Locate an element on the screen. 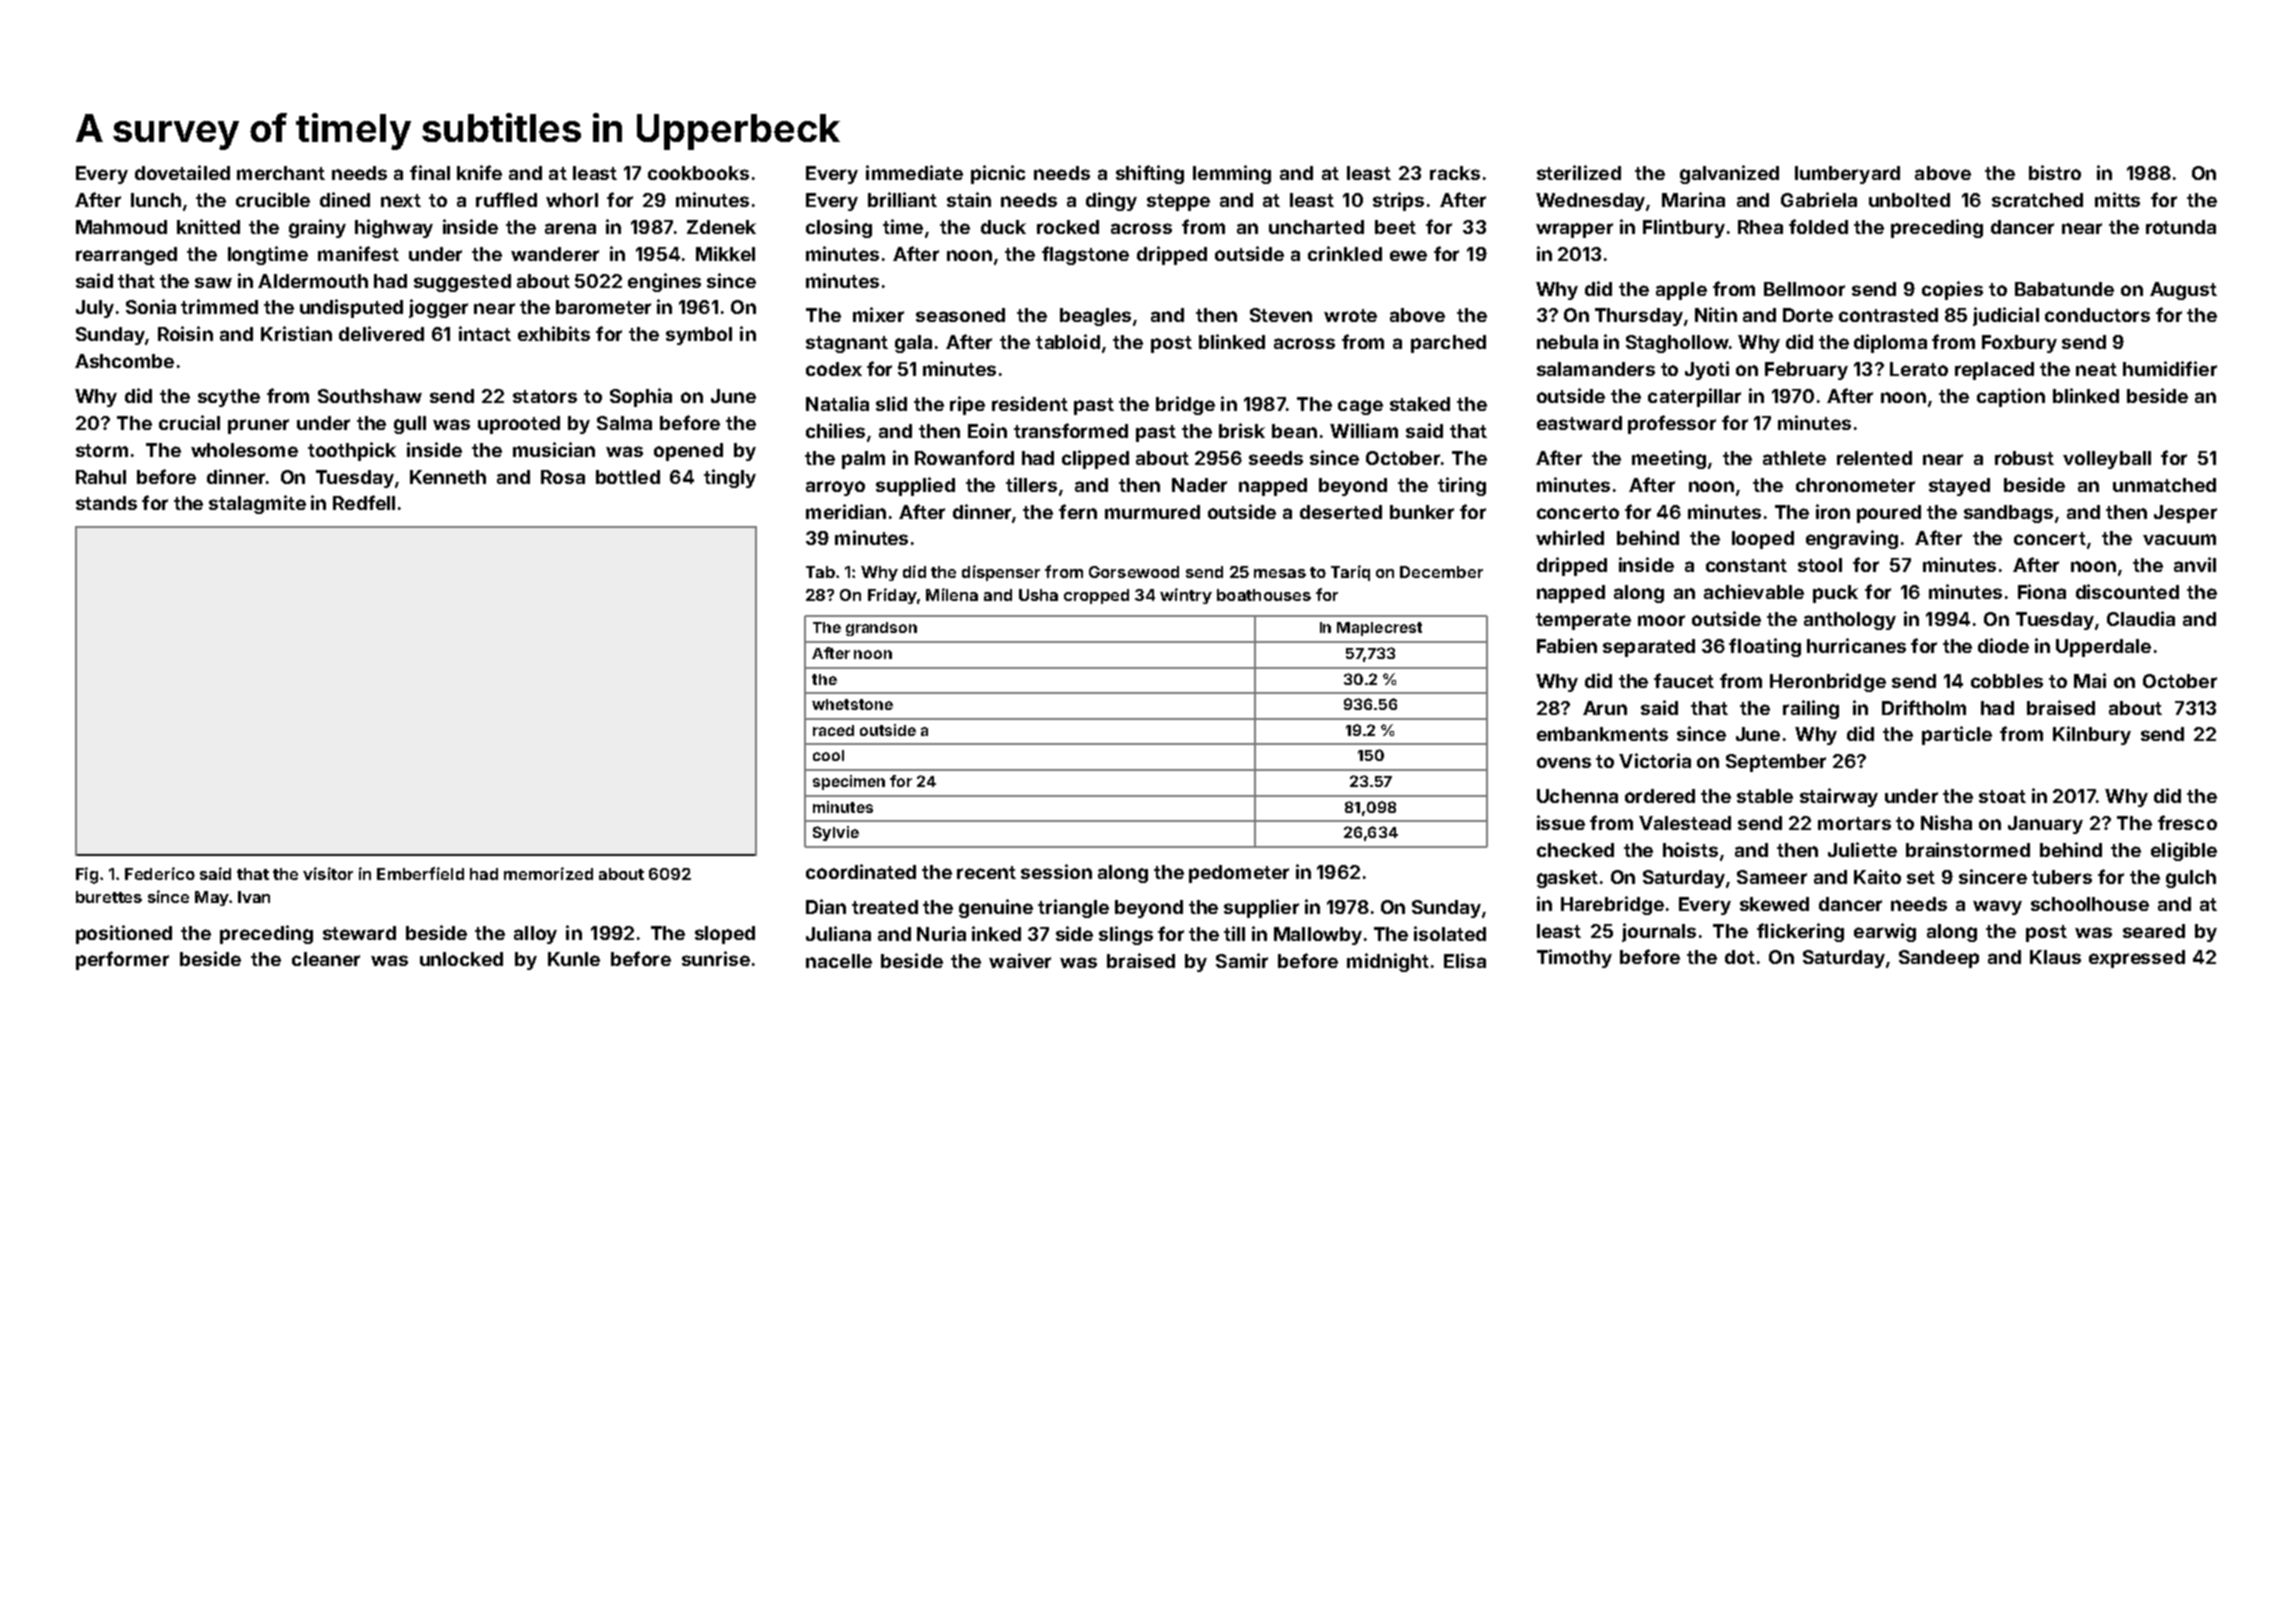 The height and width of the screenshot is (1620, 2292). fern is located at coordinates (1078, 511).
